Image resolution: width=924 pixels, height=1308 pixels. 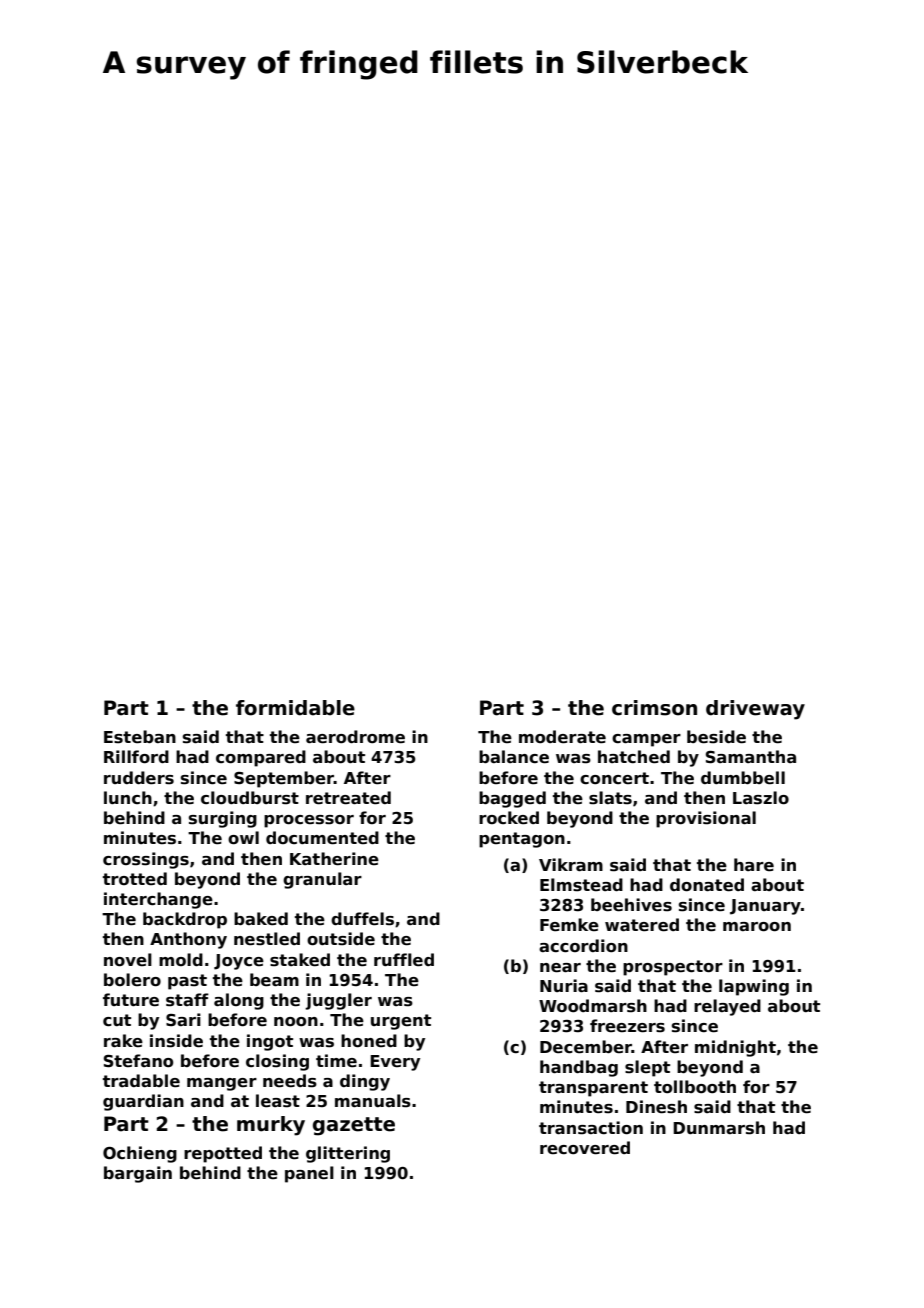 What do you see at coordinates (362, 919) in the document?
I see `duffels` at bounding box center [362, 919].
